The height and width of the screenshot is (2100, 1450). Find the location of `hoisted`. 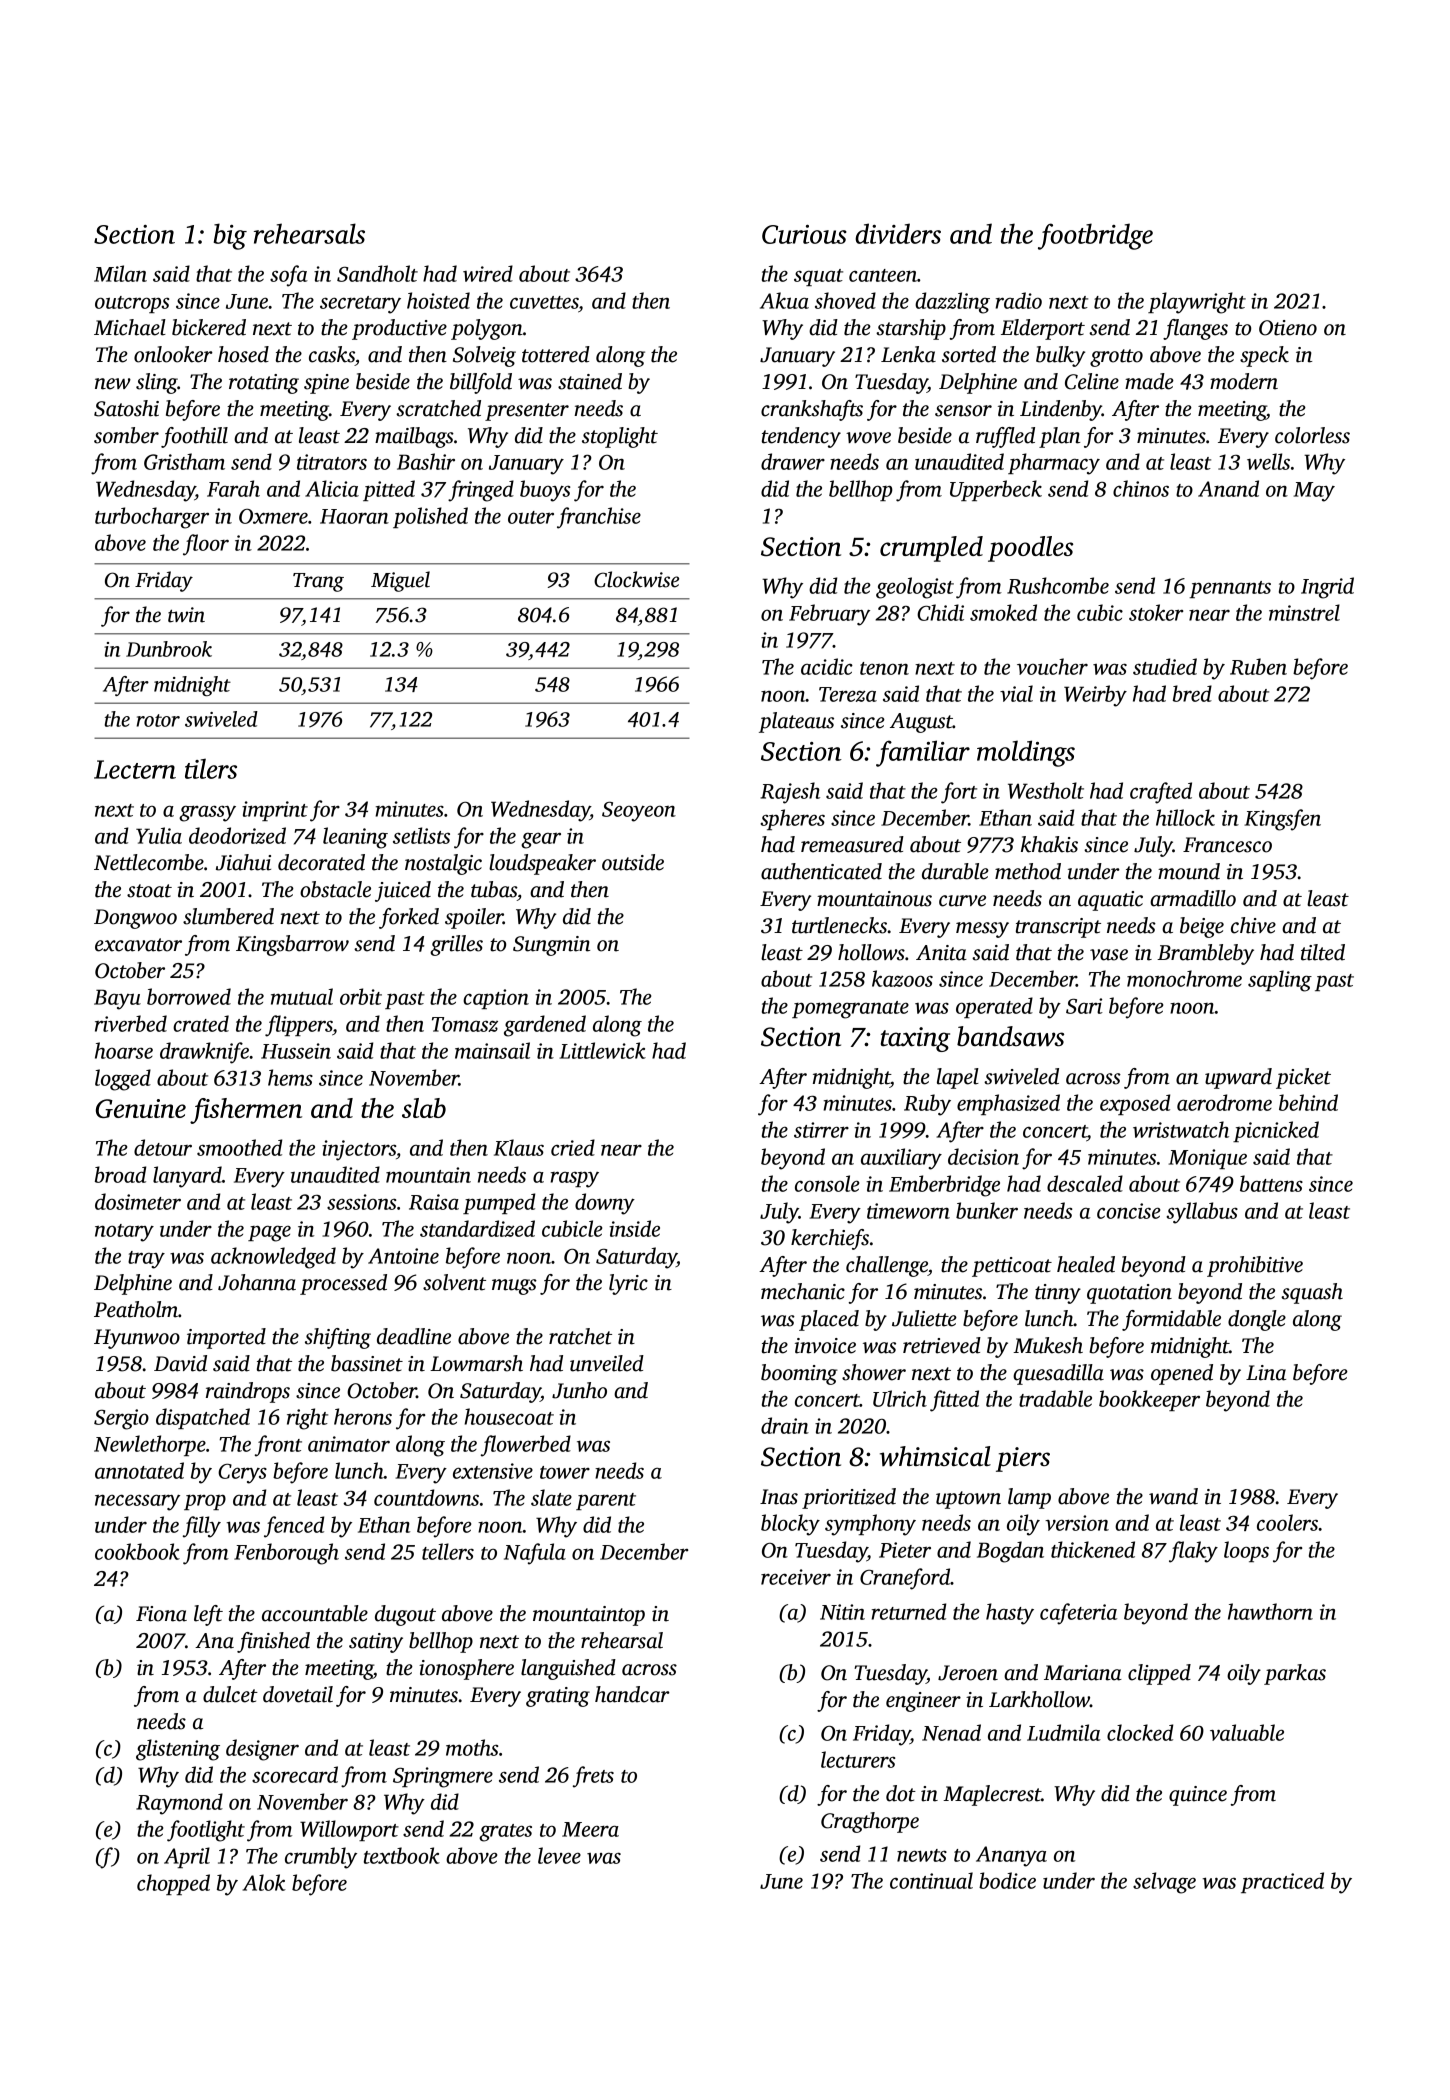

hoisted is located at coordinates (438, 300).
